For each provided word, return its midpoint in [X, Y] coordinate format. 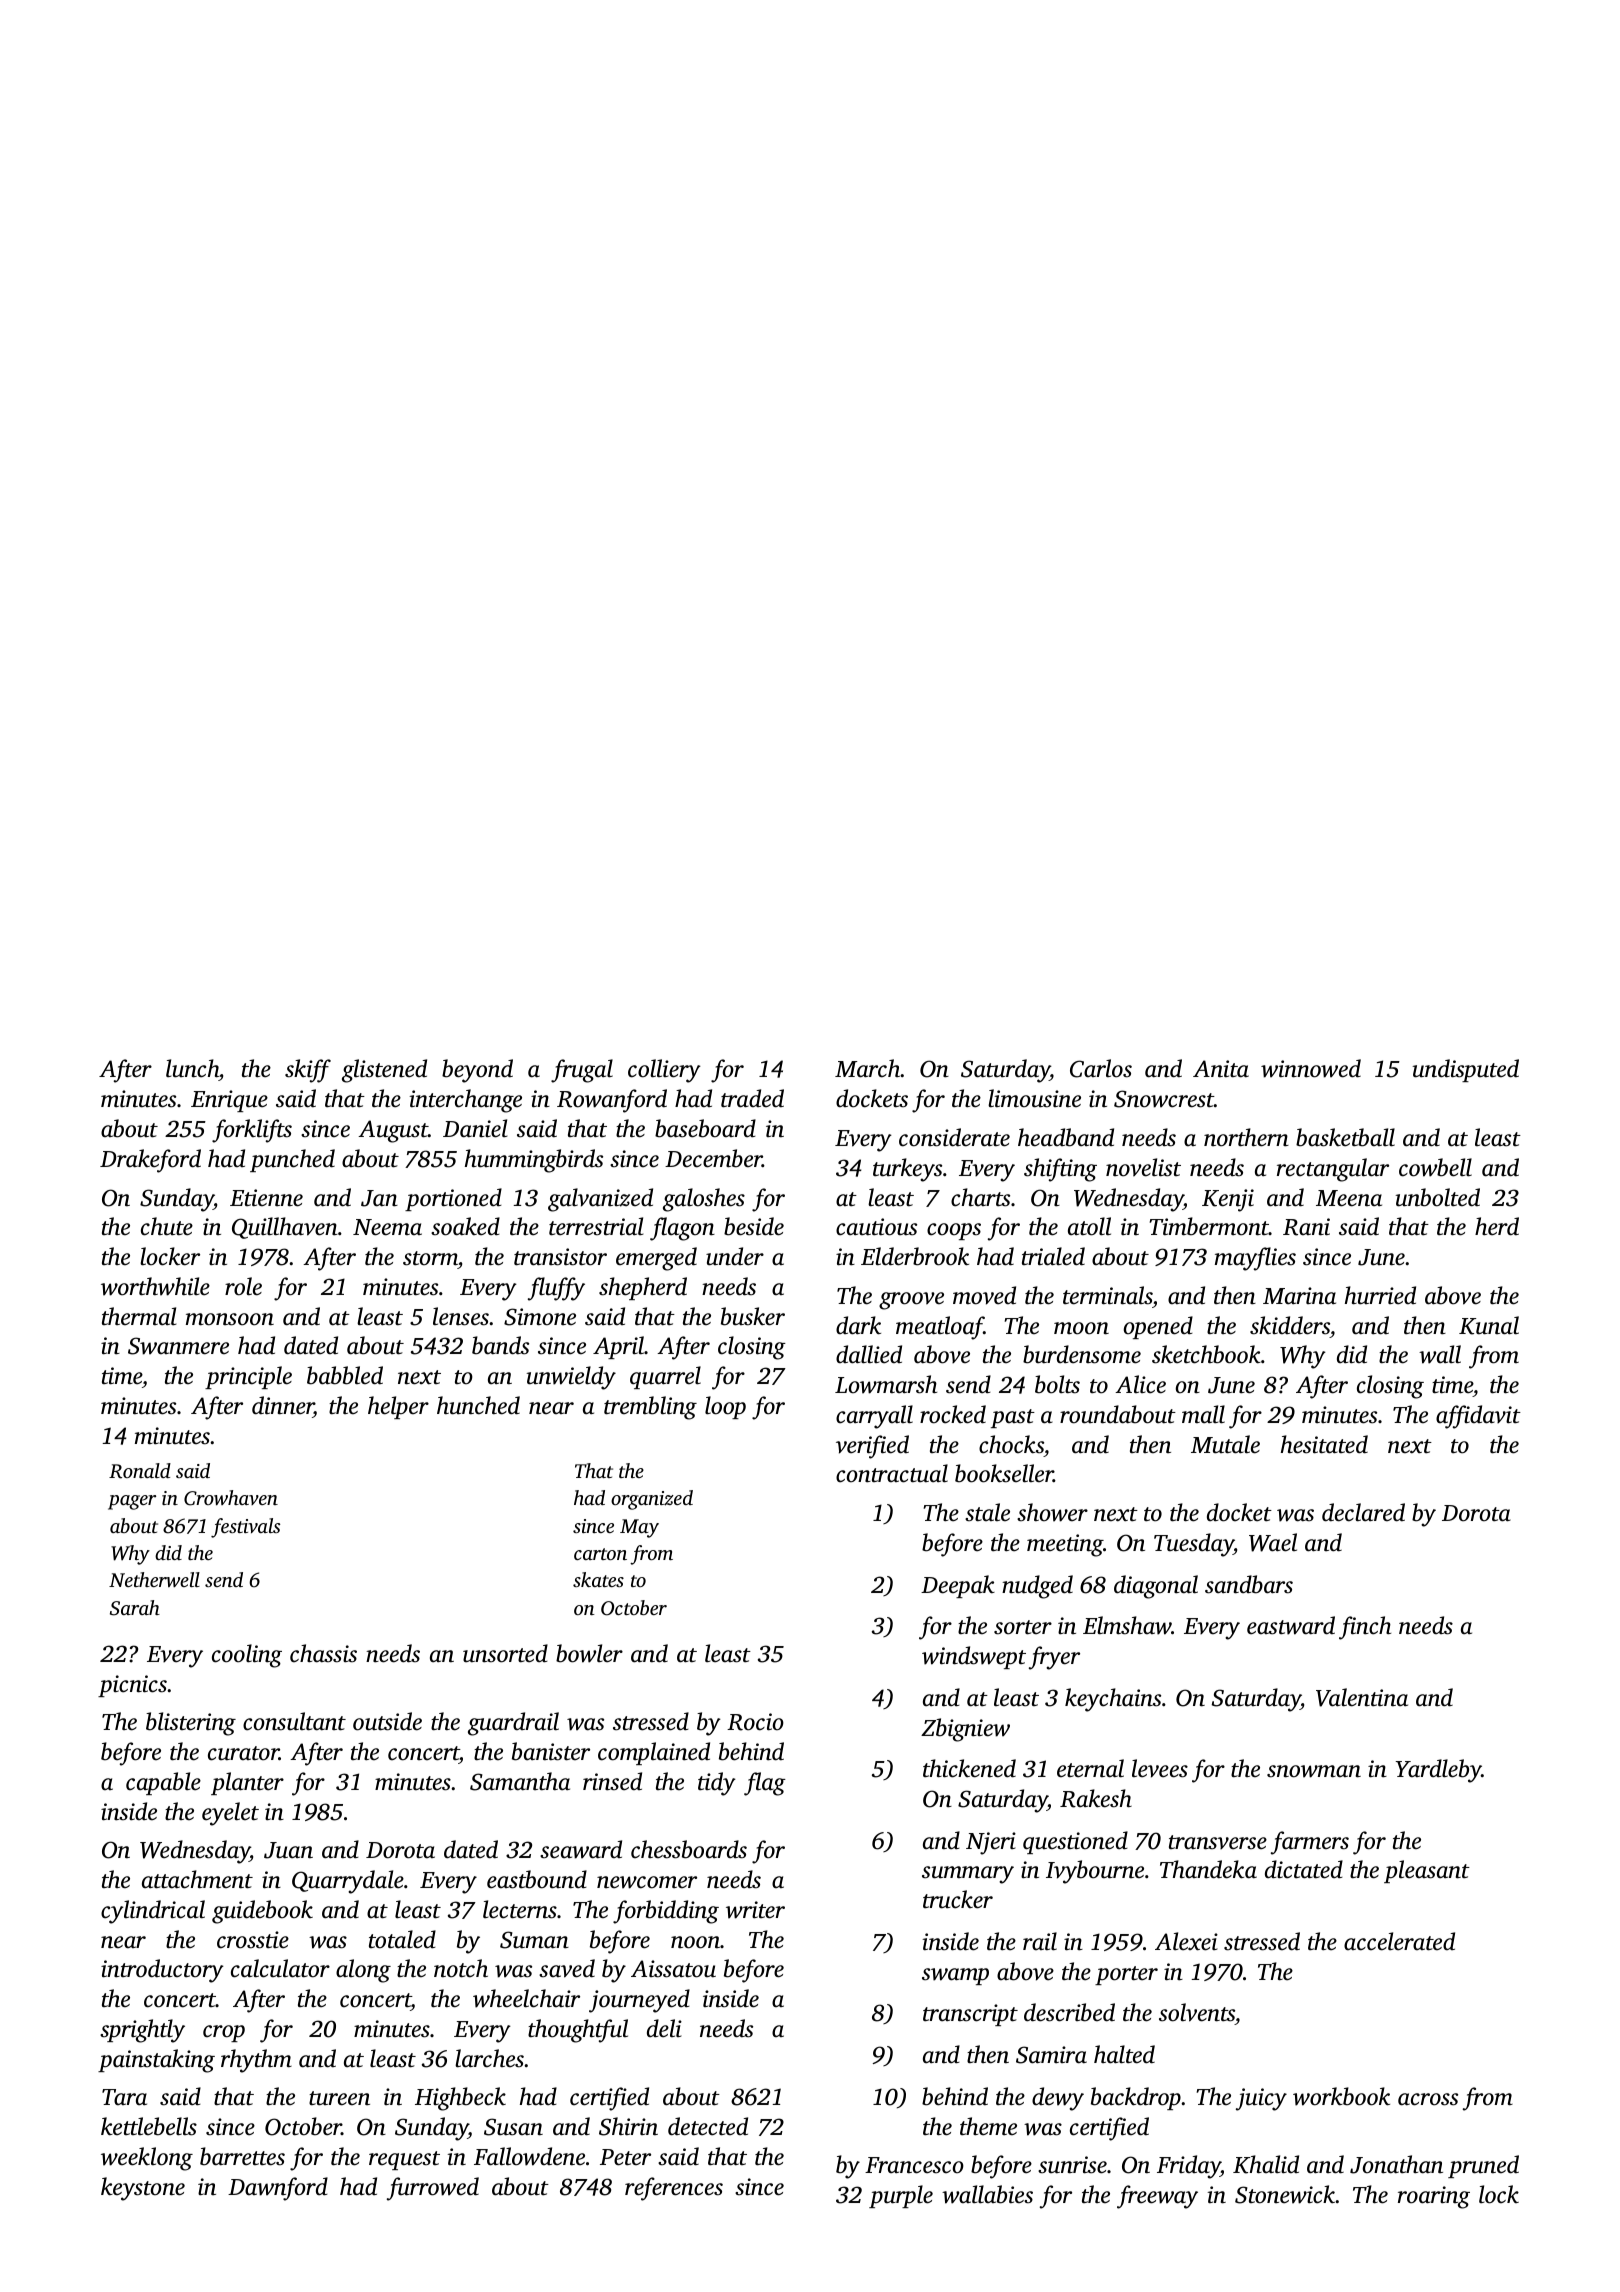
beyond [477, 1071]
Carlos [1101, 1068]
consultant [294, 1721]
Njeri [991, 1843]
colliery [664, 1071]
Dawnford [278, 2189]
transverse [1218, 1842]
